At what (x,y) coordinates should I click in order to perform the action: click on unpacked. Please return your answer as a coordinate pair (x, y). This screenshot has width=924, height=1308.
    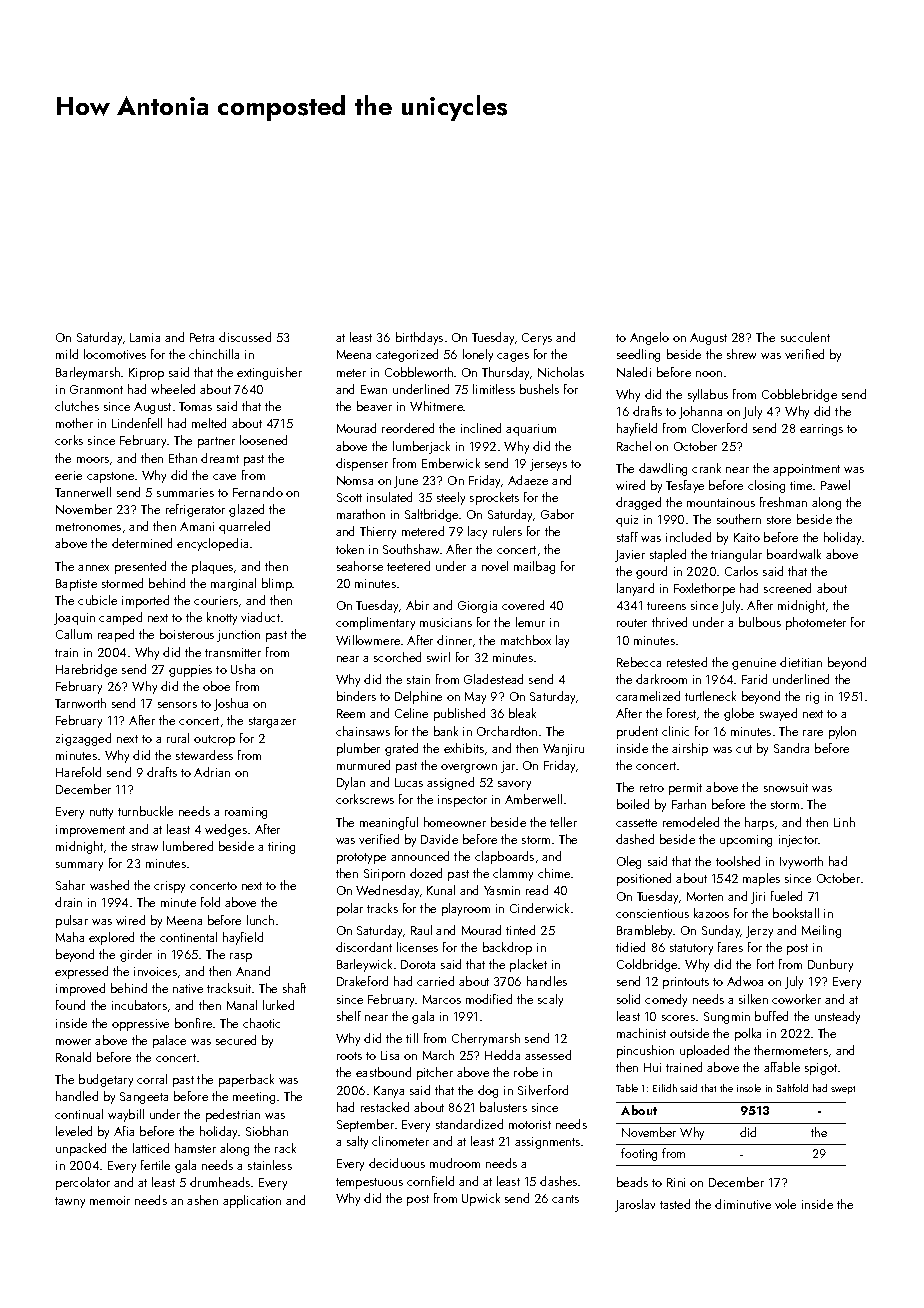
    Looking at the image, I should click on (81, 1149).
